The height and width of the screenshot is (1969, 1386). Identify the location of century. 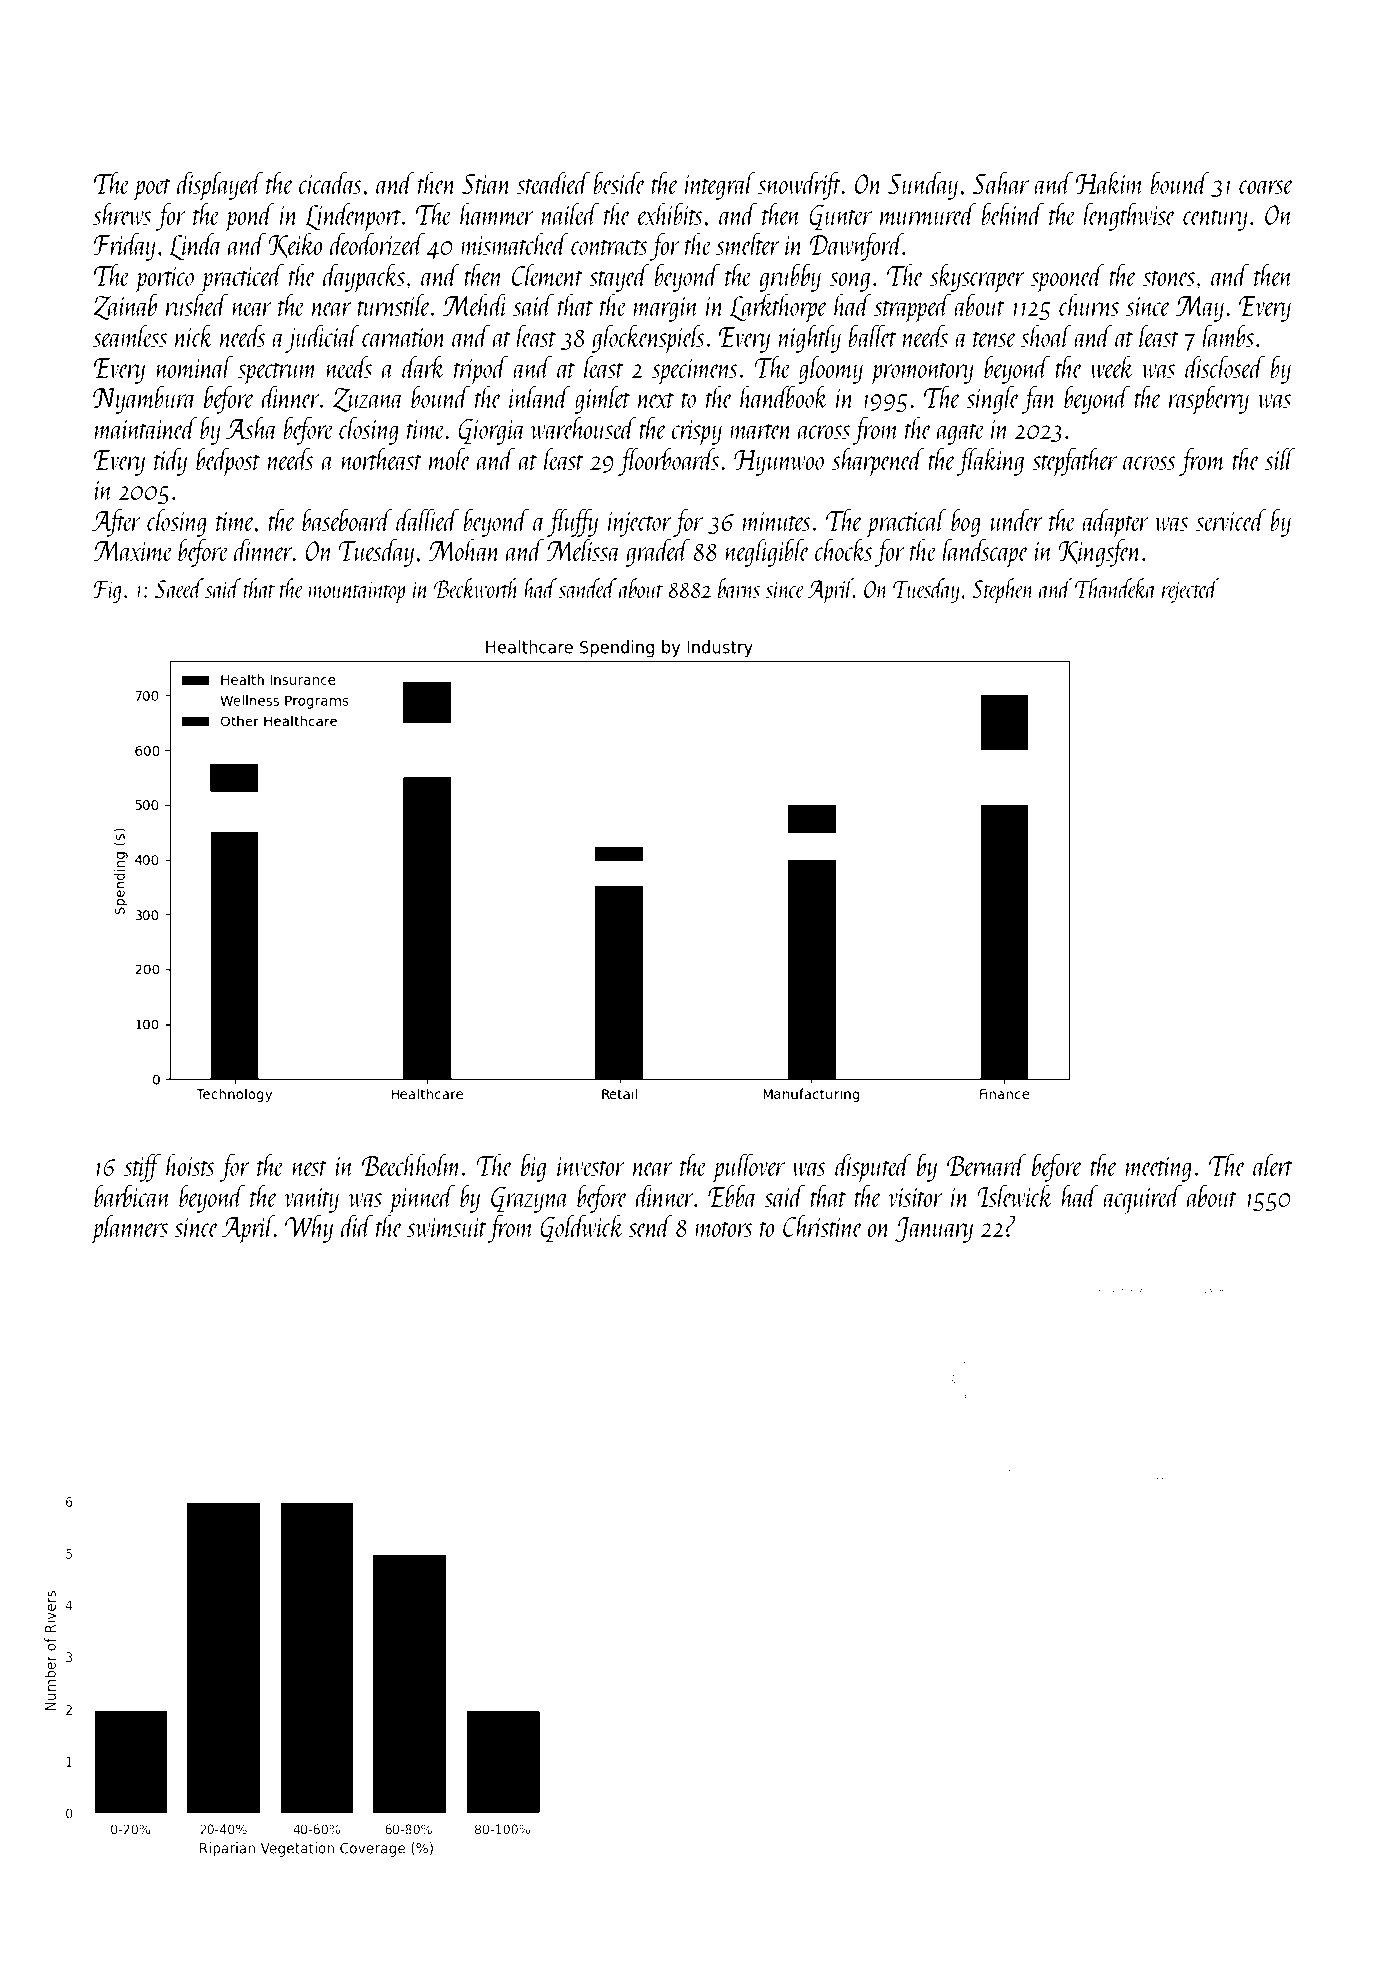
(1215, 220).
